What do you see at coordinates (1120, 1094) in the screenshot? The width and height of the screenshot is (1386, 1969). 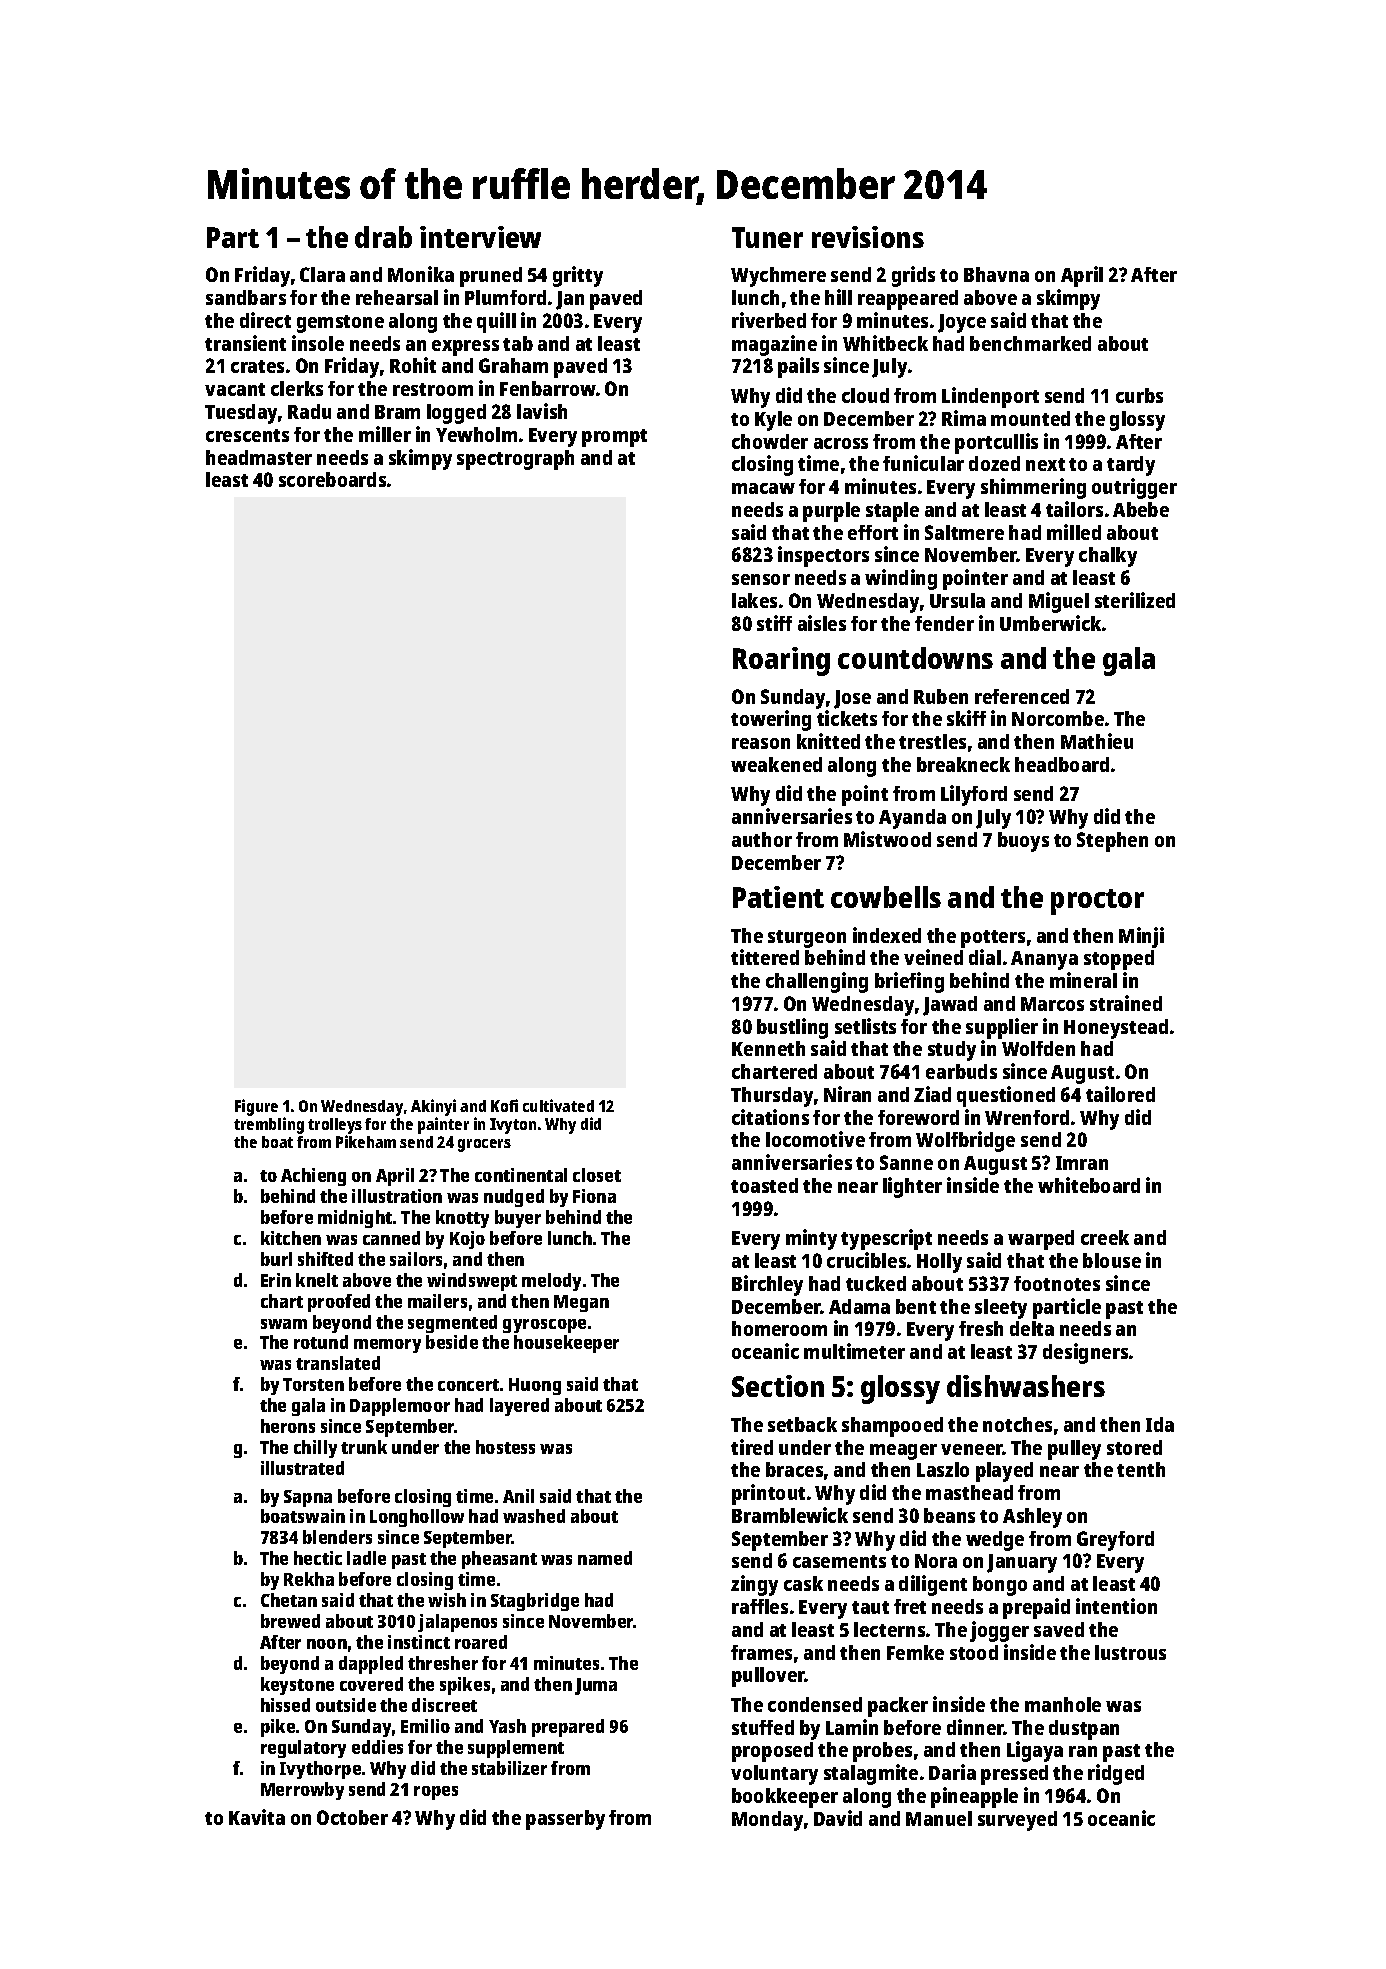 I see `tailored` at bounding box center [1120, 1094].
